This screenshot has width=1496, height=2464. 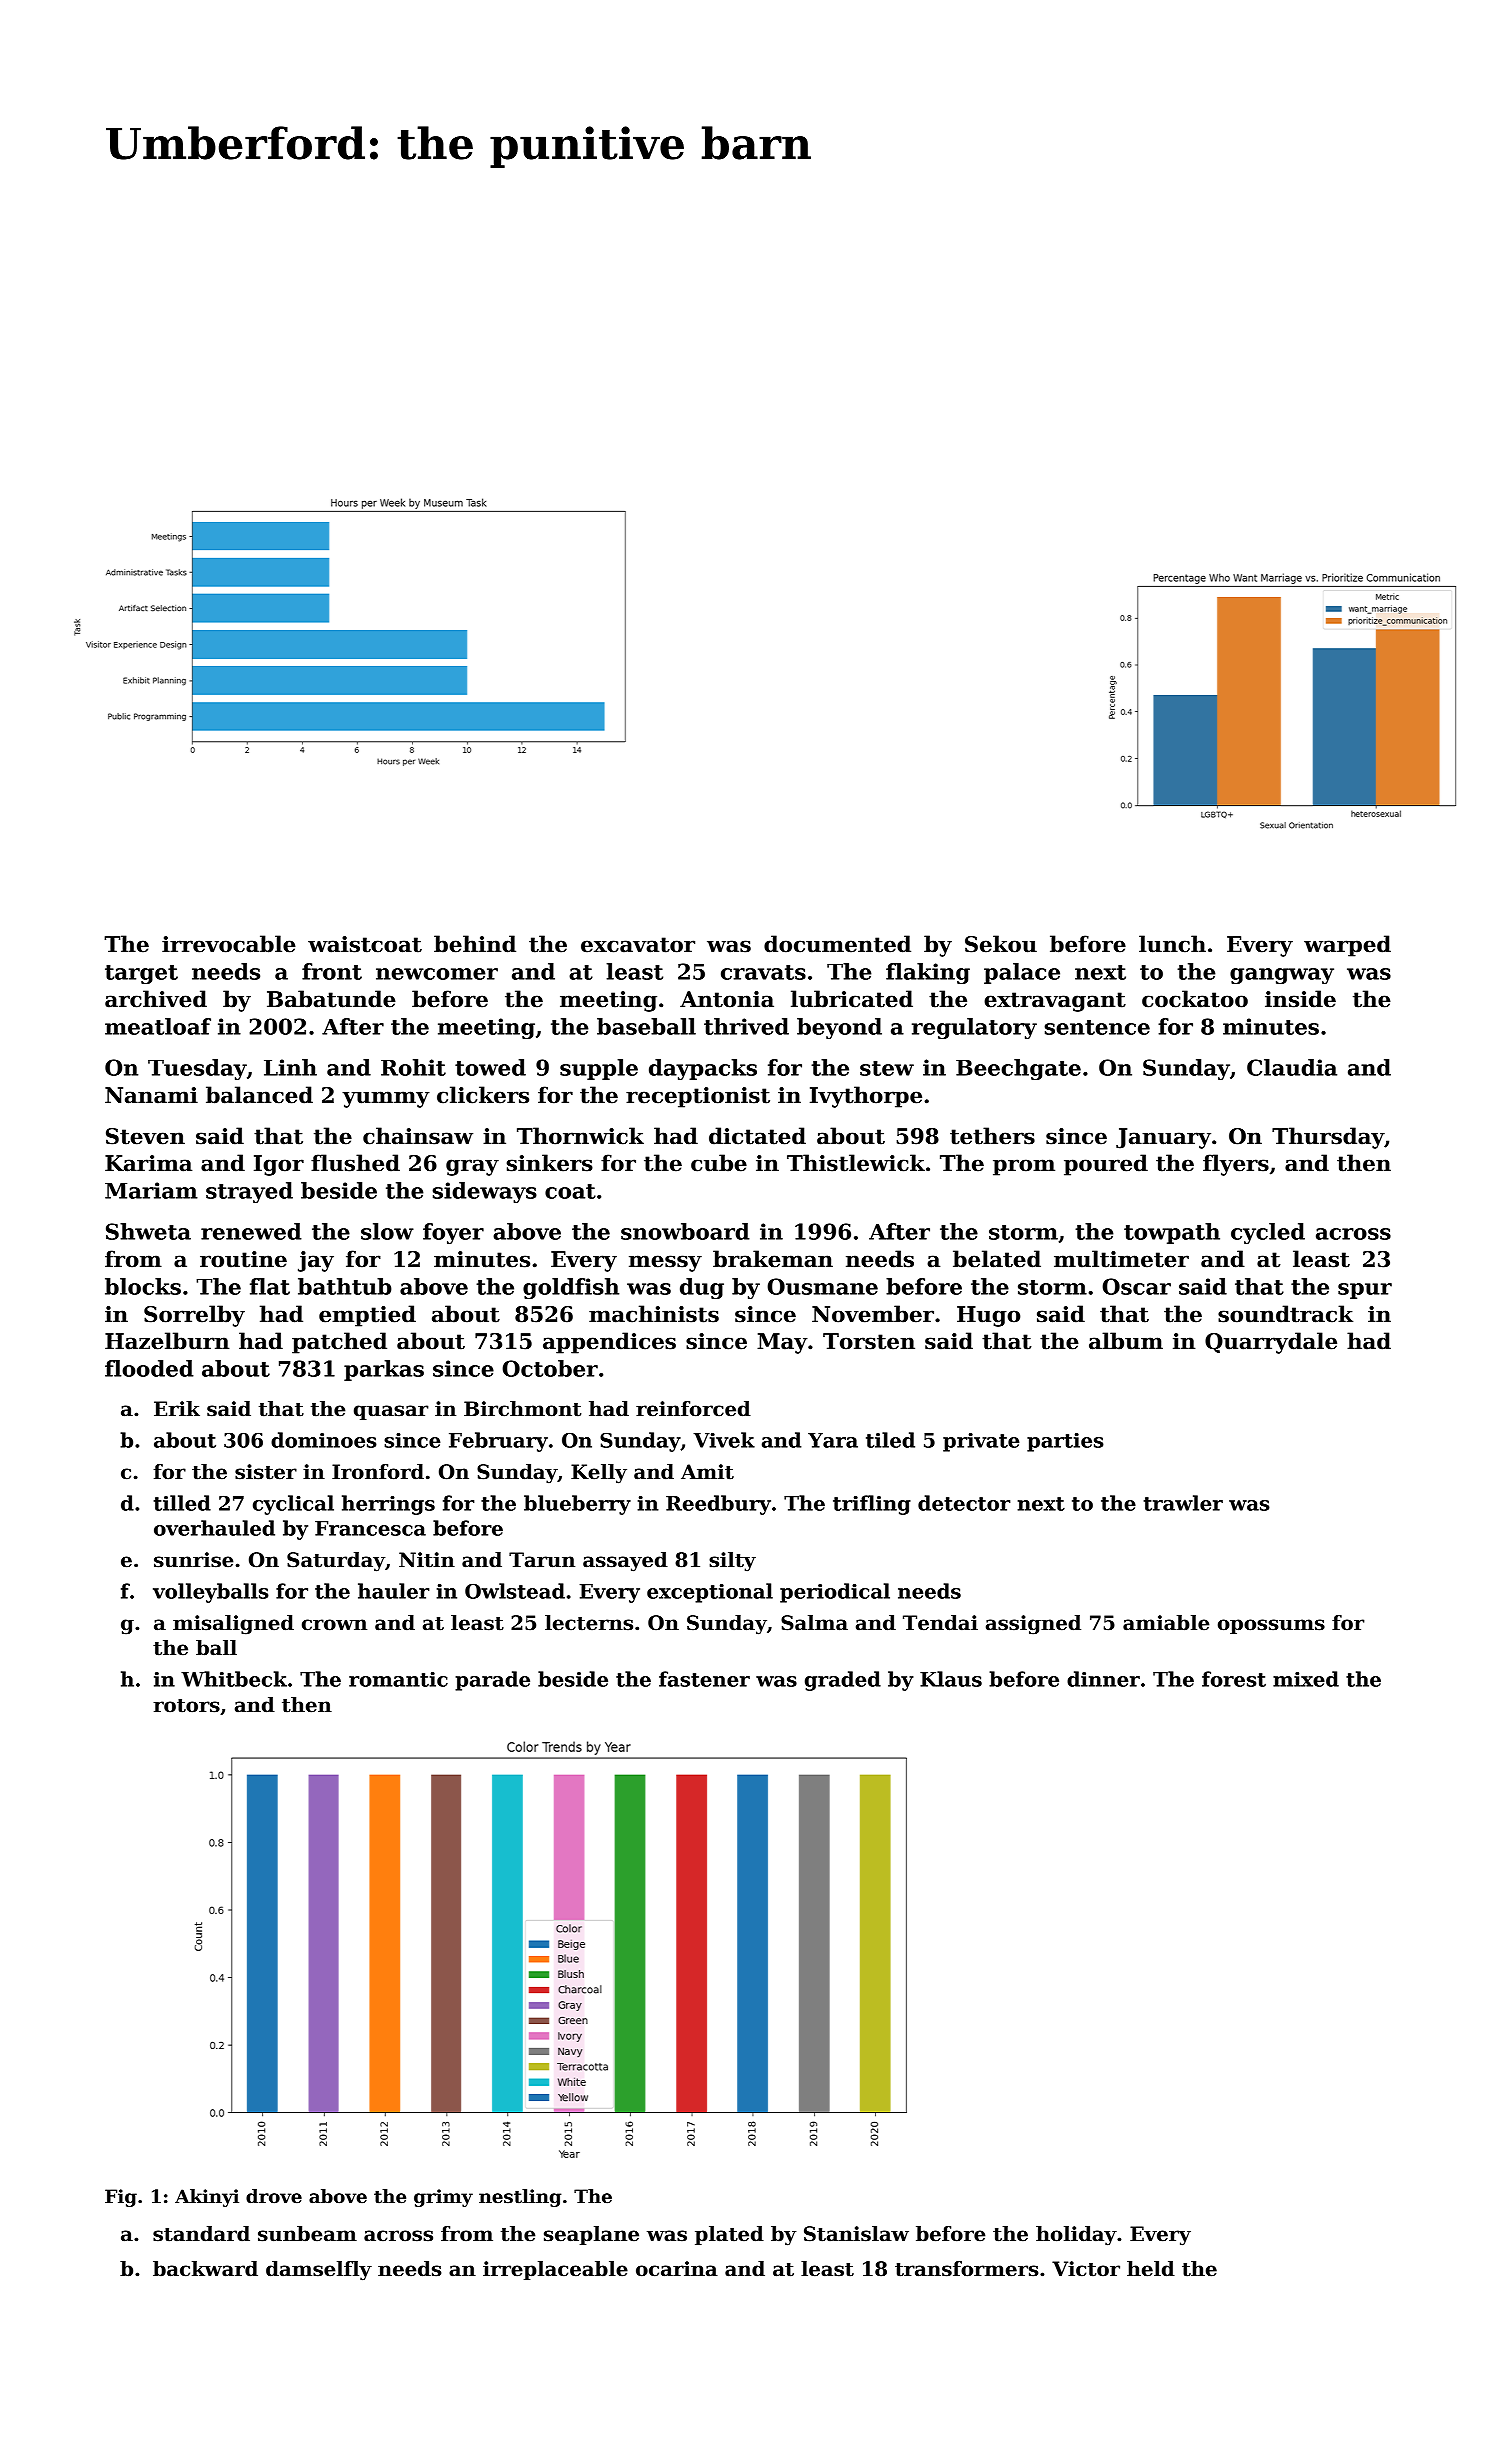 What do you see at coordinates (599, 1474) in the screenshot?
I see `Kelly` at bounding box center [599, 1474].
